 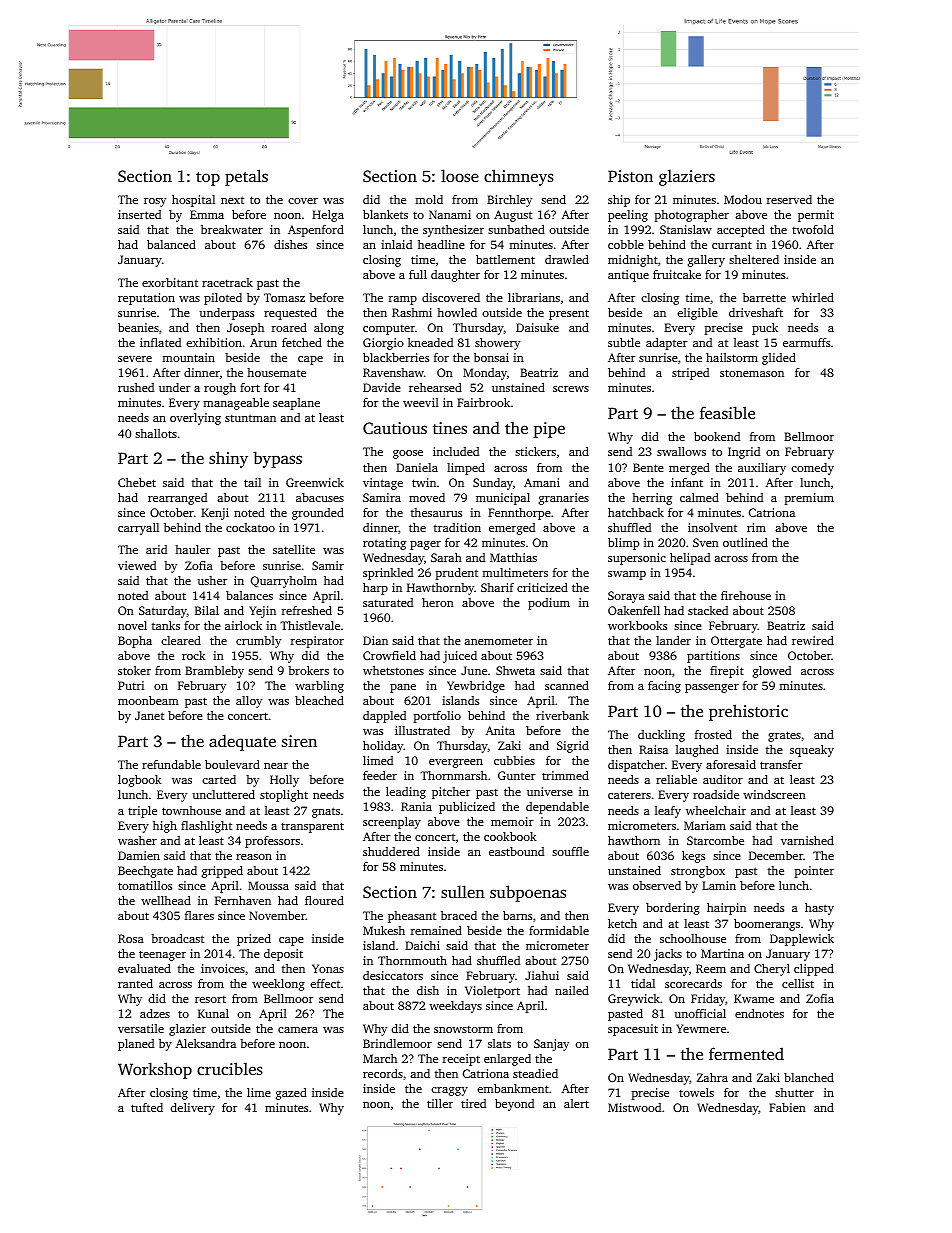 What do you see at coordinates (628, 216) in the document?
I see `peeling` at bounding box center [628, 216].
